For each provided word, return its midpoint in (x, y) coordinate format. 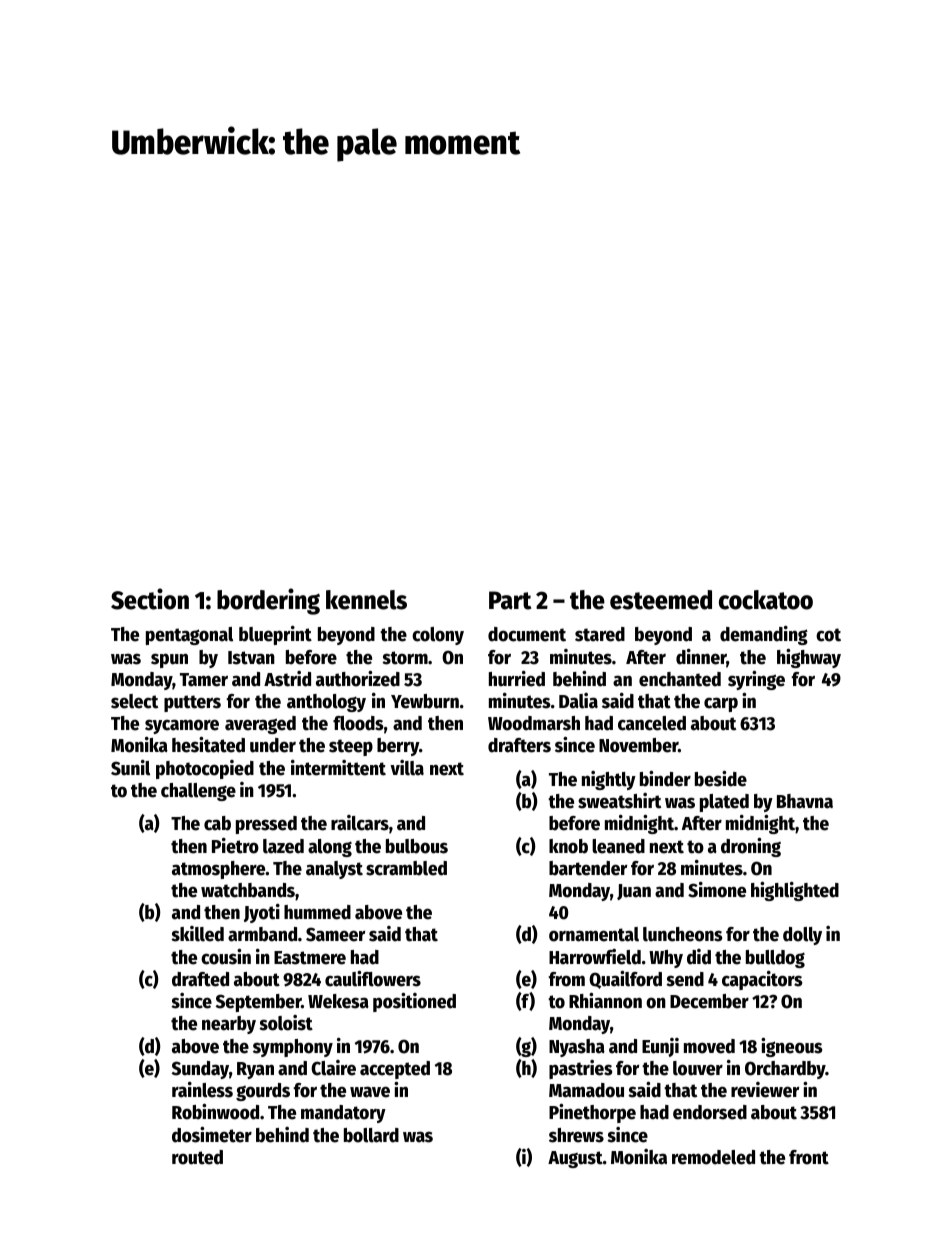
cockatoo (766, 600)
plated (724, 803)
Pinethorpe (592, 1113)
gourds (263, 1092)
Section (150, 599)
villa (407, 768)
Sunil (130, 768)
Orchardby (785, 1070)
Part (510, 600)
